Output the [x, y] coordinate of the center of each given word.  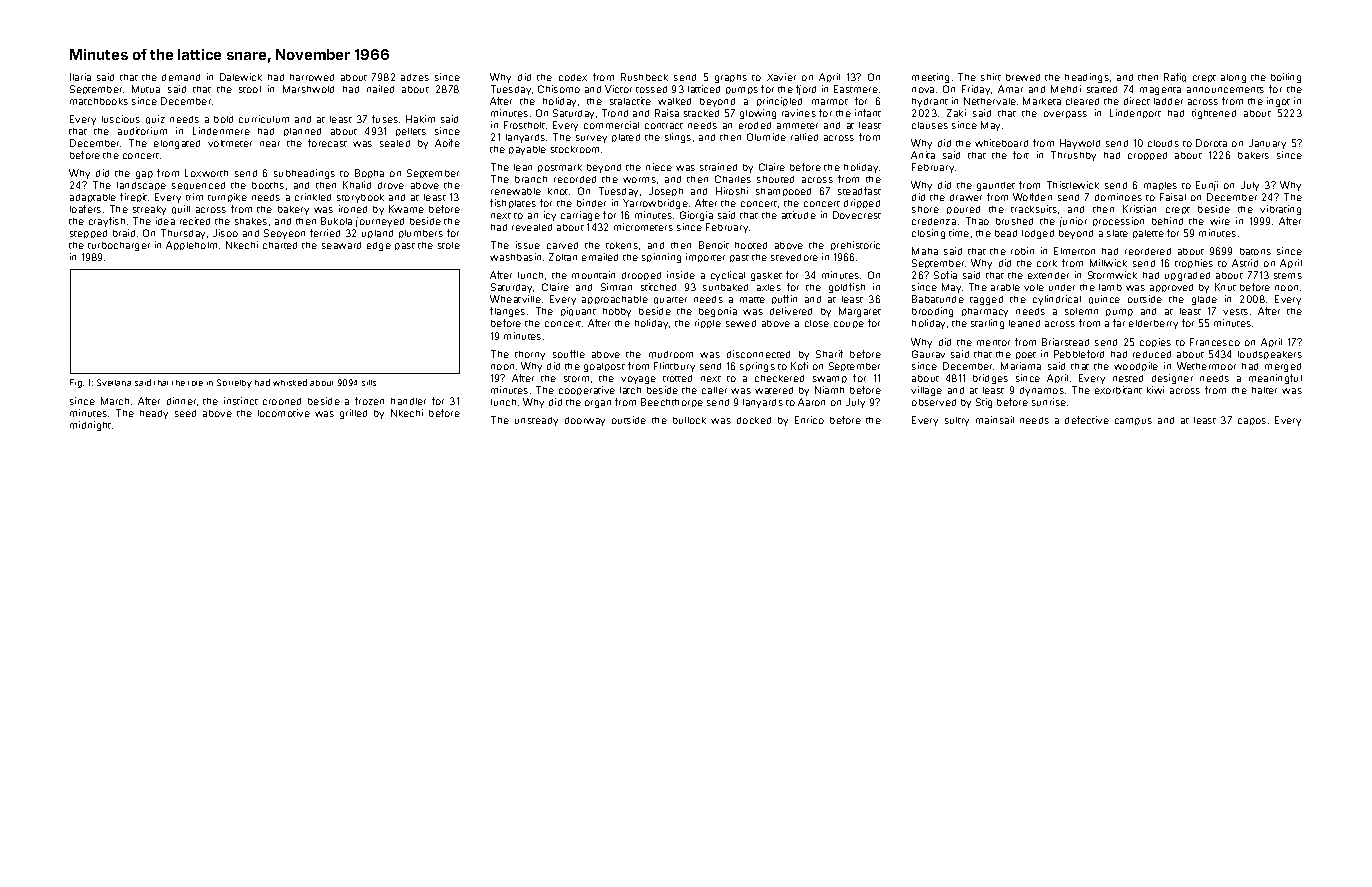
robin [1022, 251]
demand [181, 77]
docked [754, 420]
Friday [976, 90]
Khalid [357, 185]
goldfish [847, 288]
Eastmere [856, 89]
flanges [507, 312]
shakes [251, 221]
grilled [353, 414]
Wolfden [1032, 197]
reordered [1148, 251]
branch [531, 179]
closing [928, 234]
